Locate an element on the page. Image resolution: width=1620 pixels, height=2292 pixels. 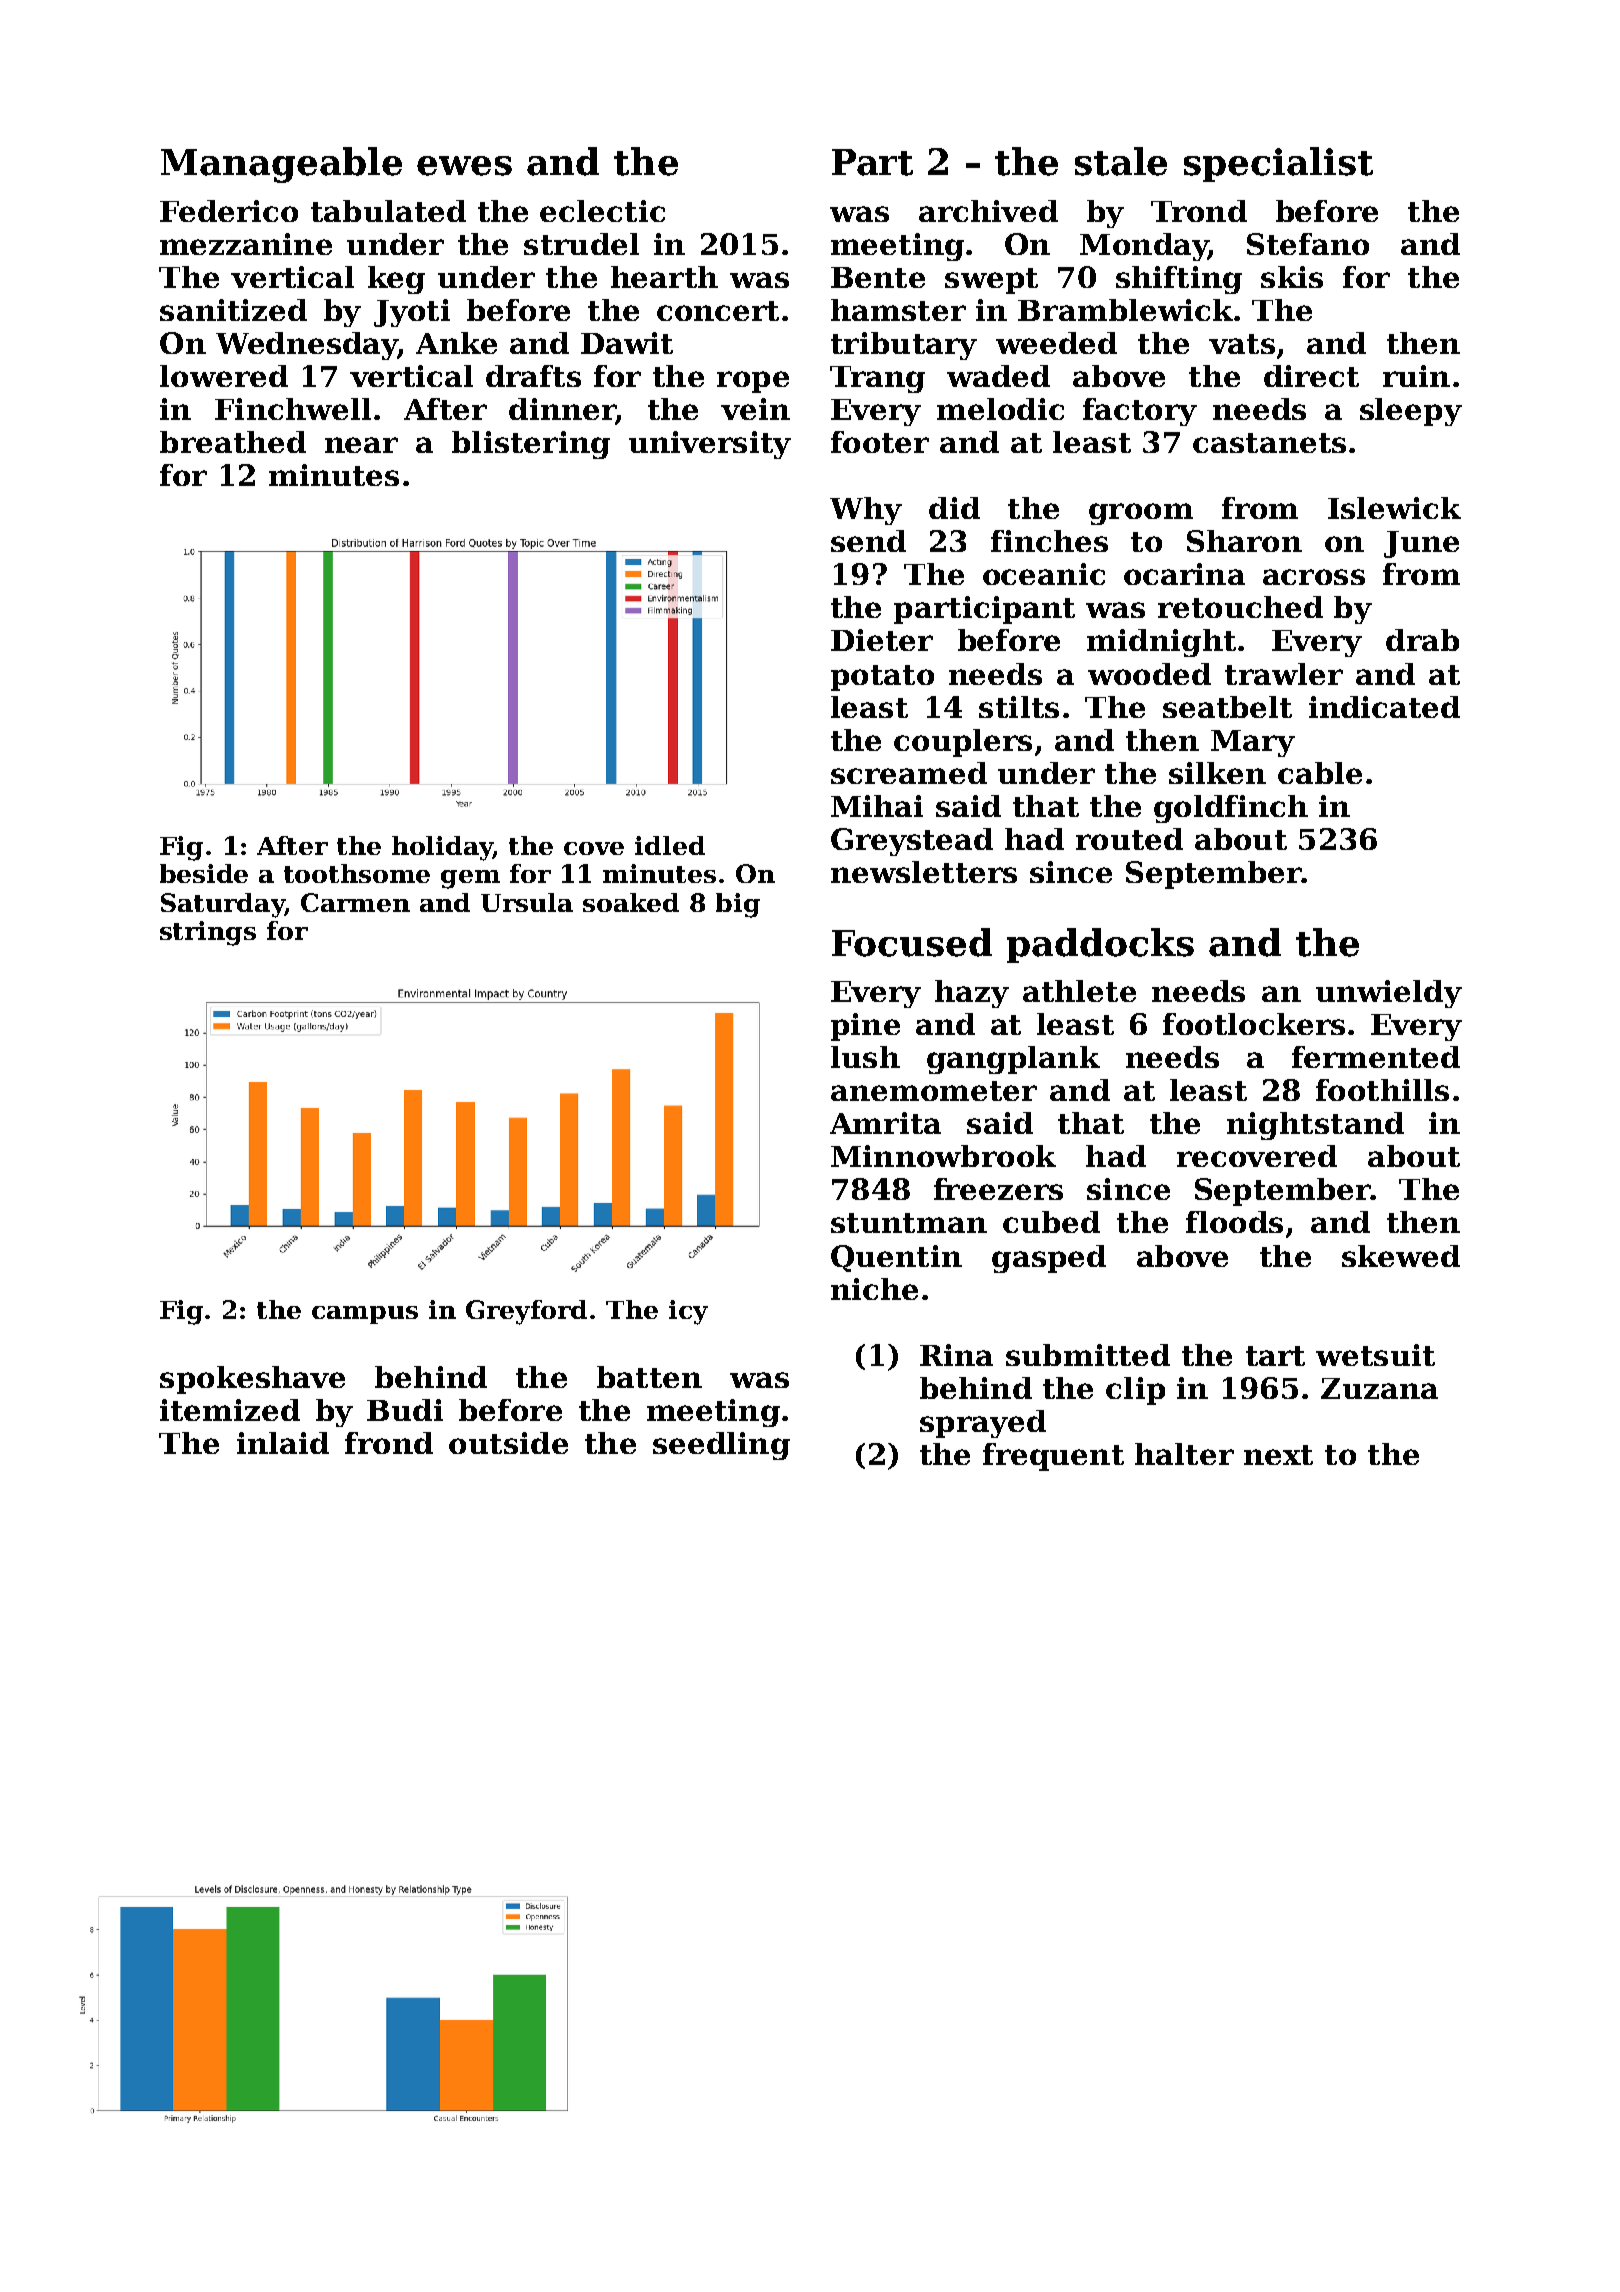
skis is located at coordinates (1292, 277).
